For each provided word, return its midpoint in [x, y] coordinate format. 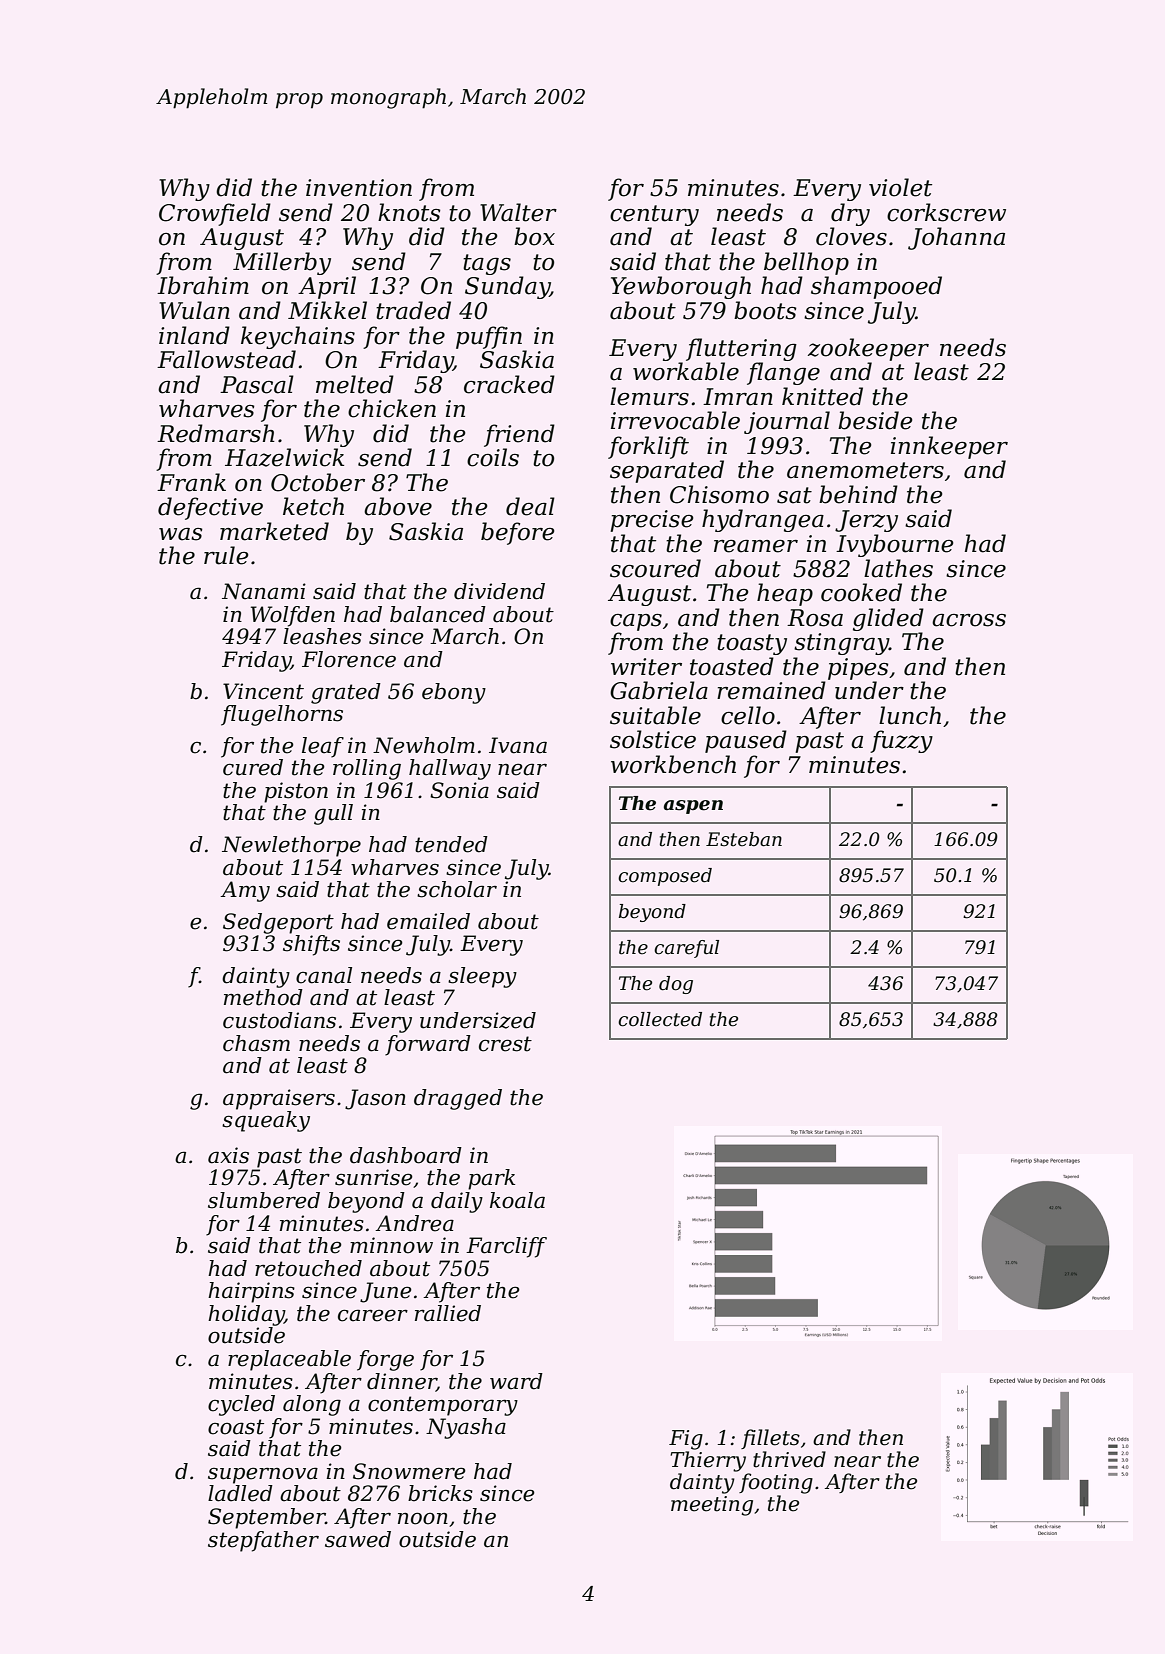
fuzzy [901, 741]
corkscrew [946, 212]
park [491, 1179]
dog [676, 985]
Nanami [264, 591]
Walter [518, 212]
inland [194, 335]
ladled [240, 1493]
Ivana [518, 745]
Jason [375, 1099]
